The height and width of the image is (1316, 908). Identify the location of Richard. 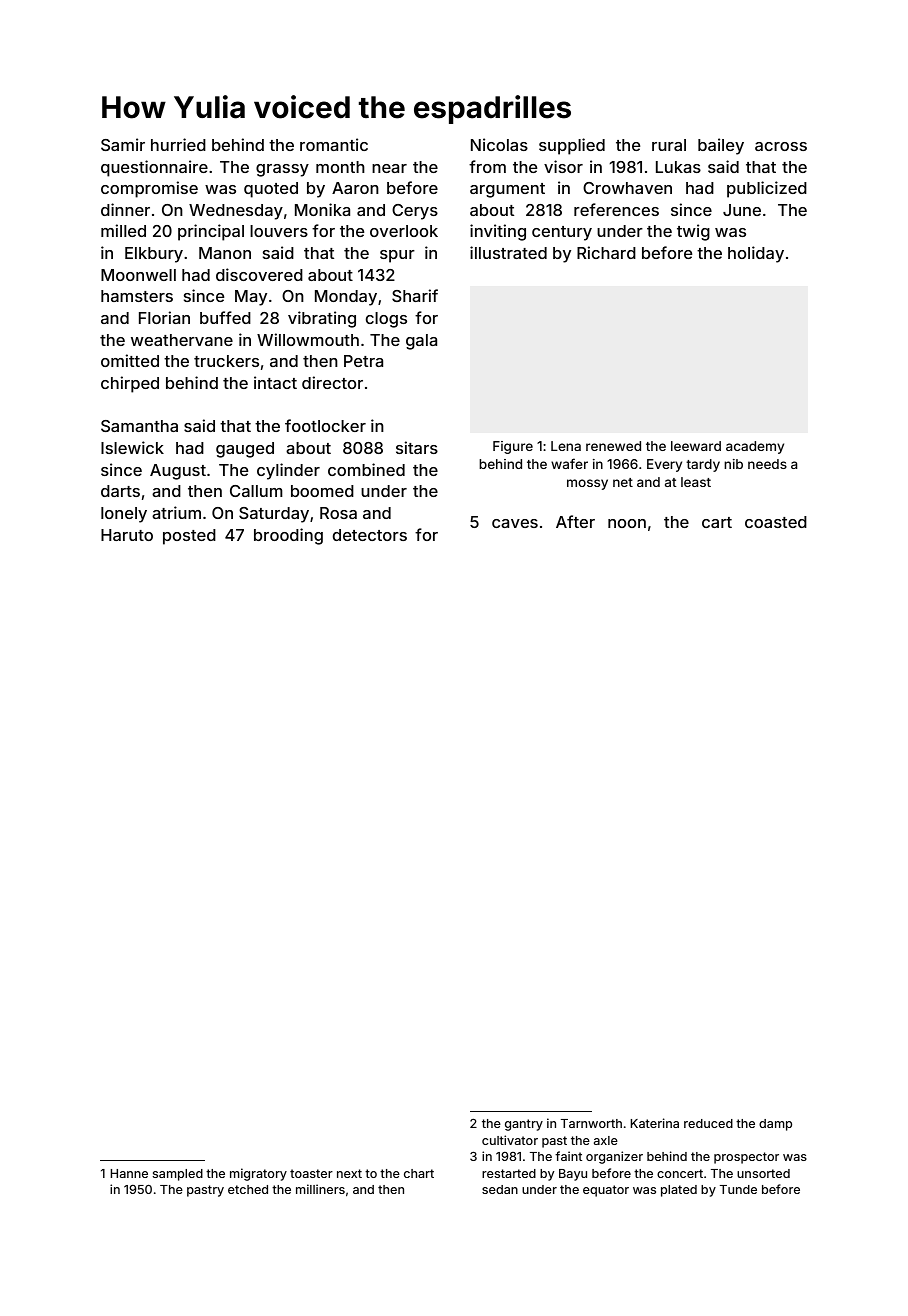
(606, 252).
